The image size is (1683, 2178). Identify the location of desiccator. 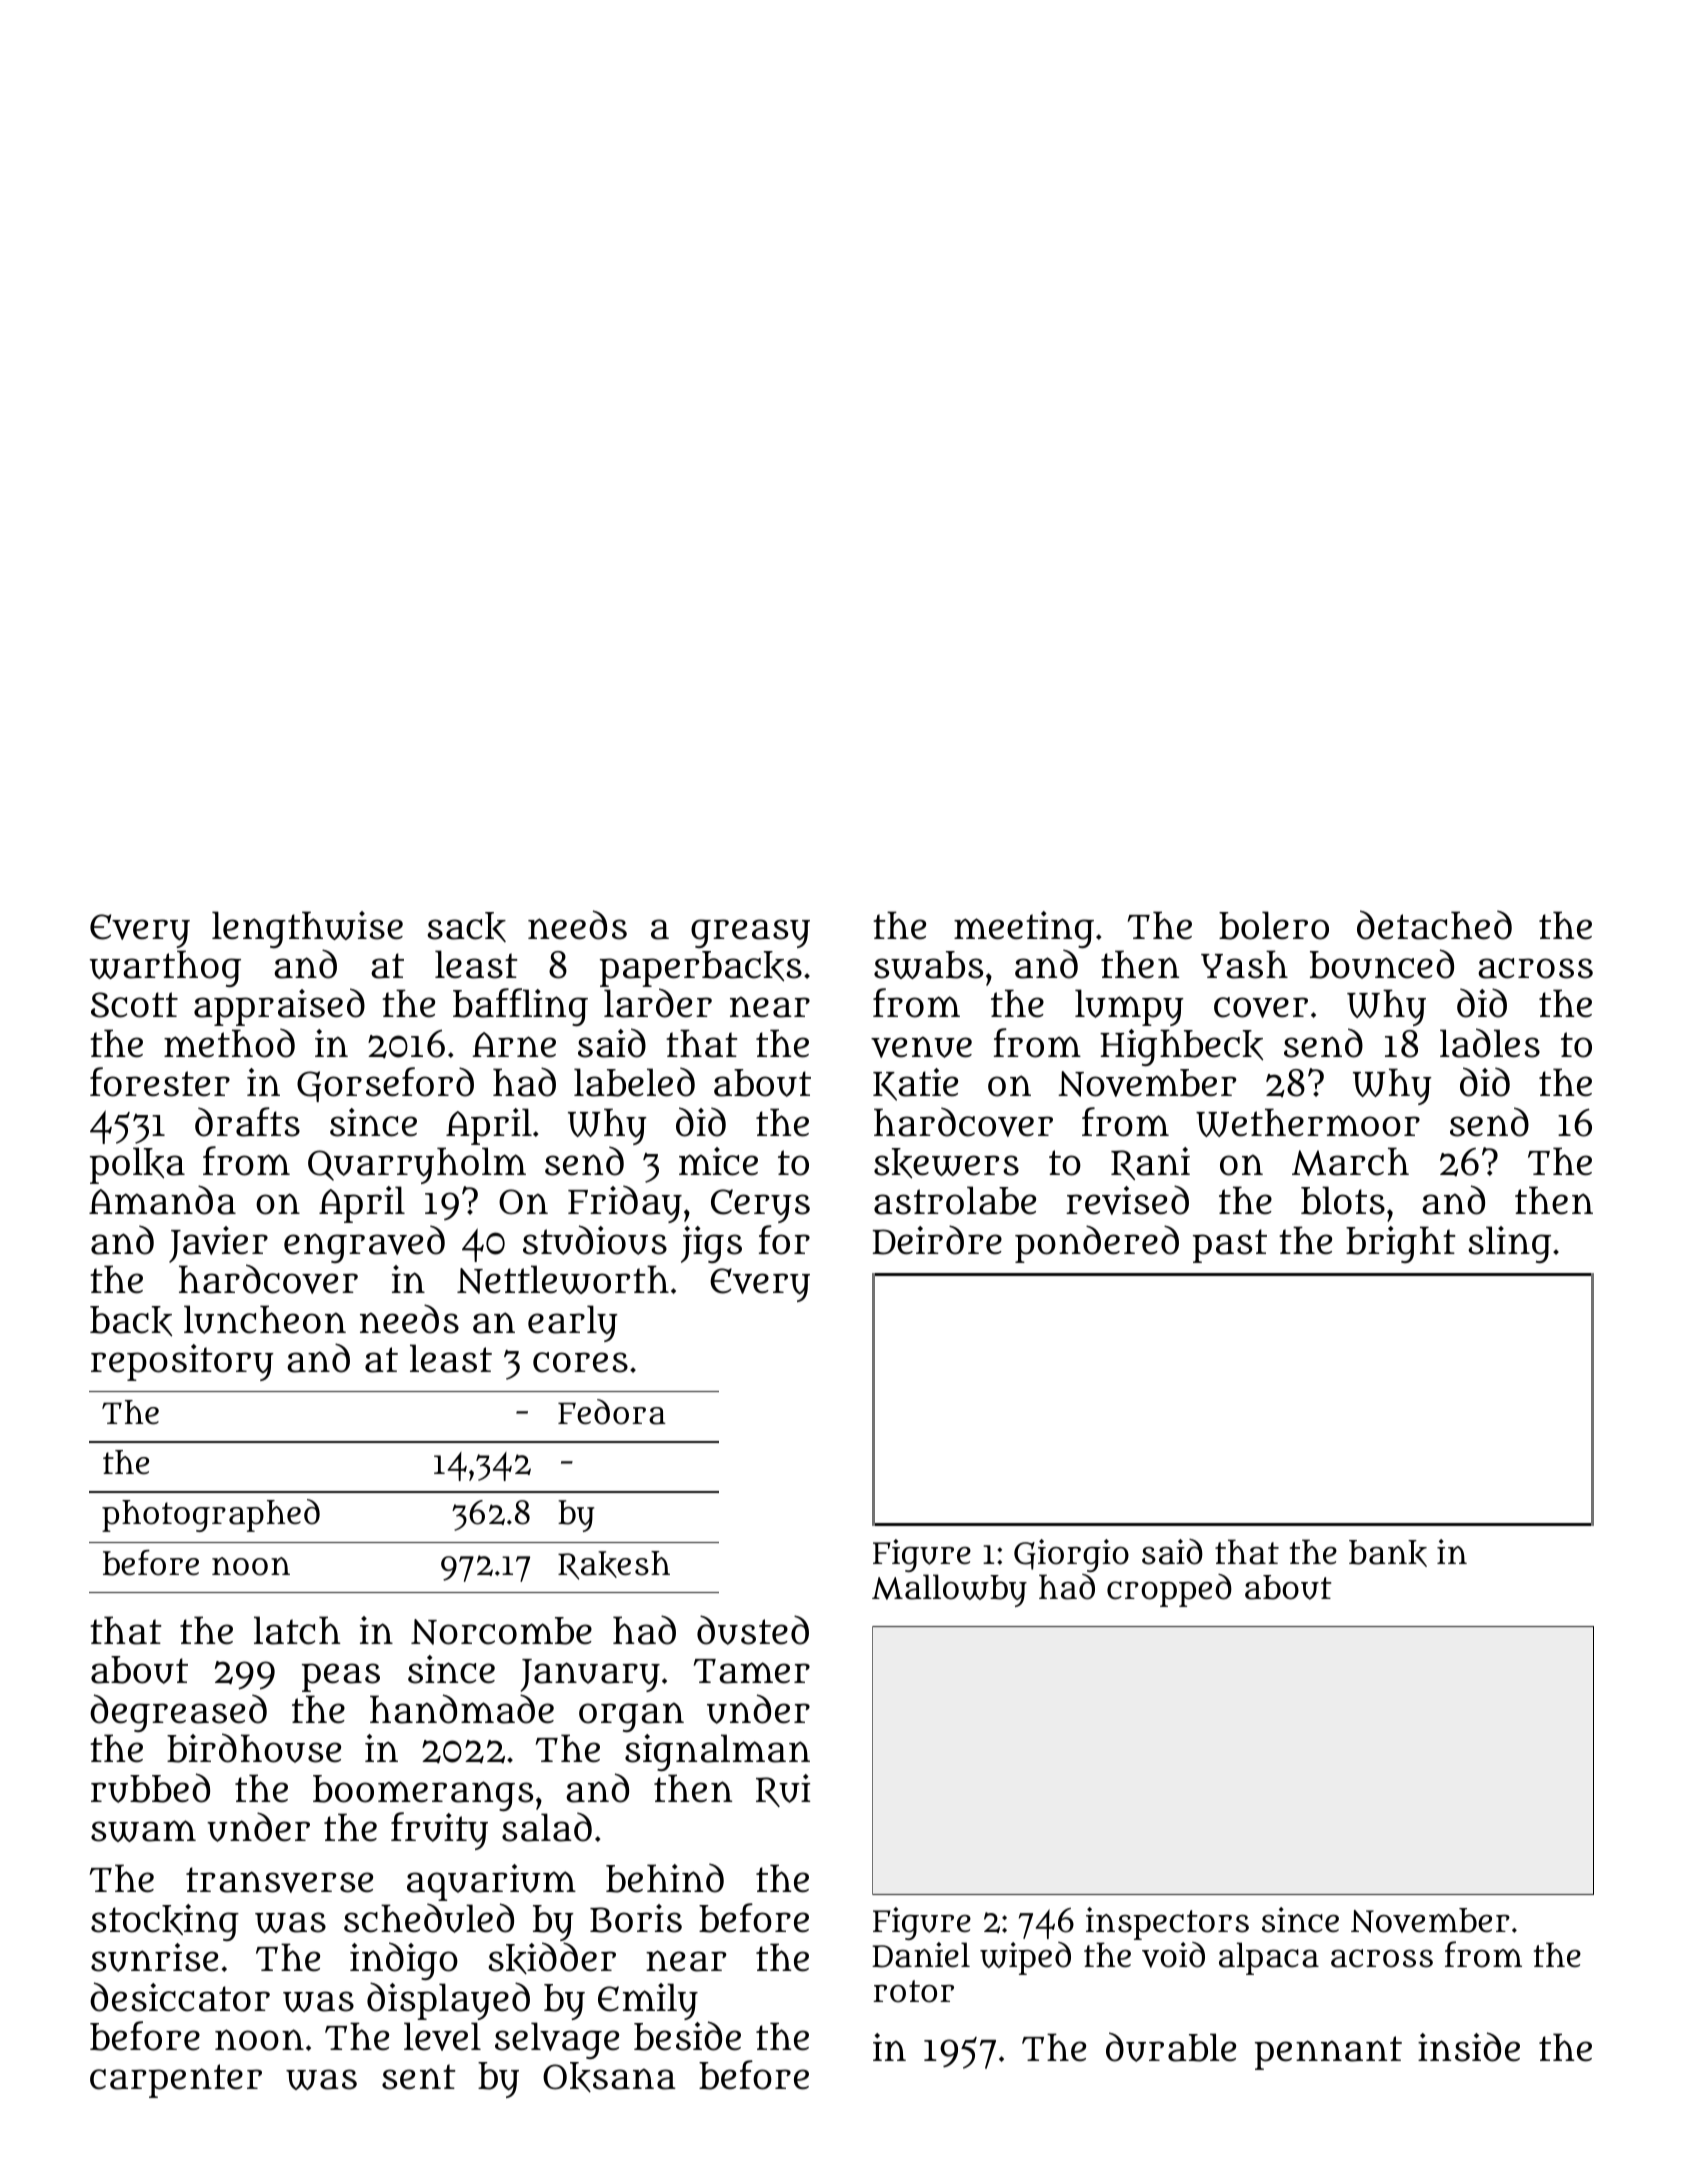
(180, 1997).
